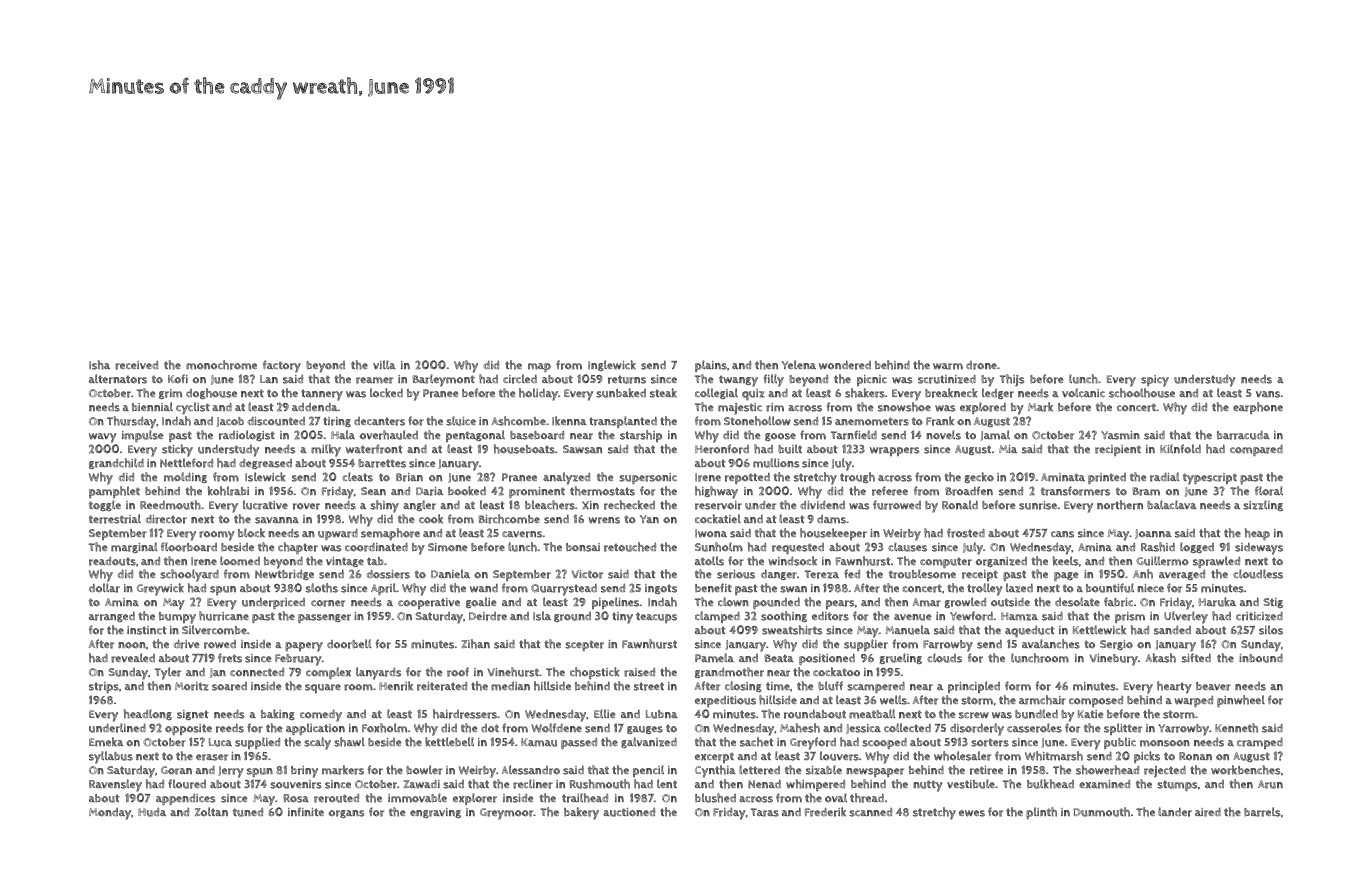  What do you see at coordinates (779, 658) in the screenshot?
I see `Beata` at bounding box center [779, 658].
